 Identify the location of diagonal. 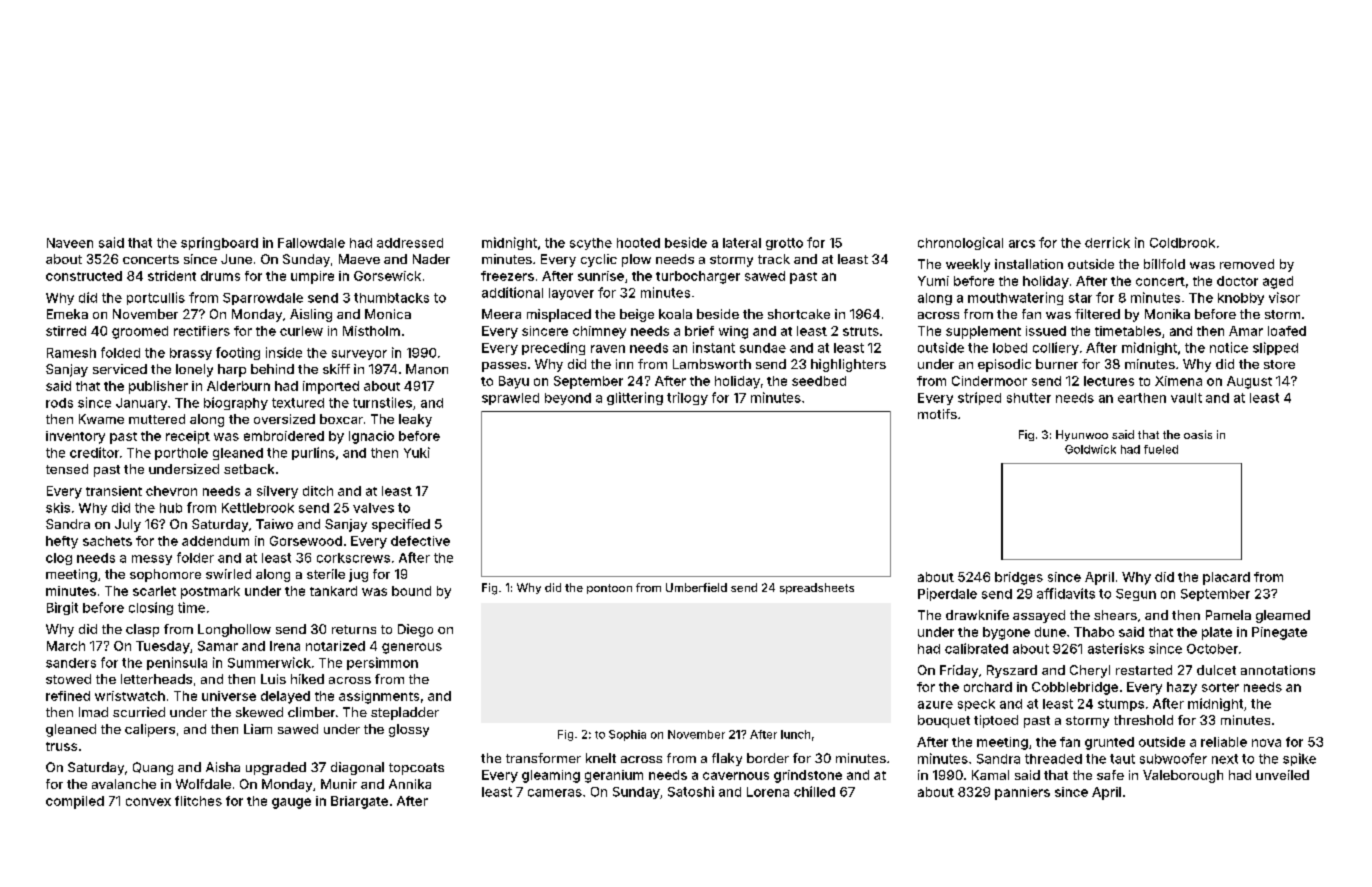
(357, 768).
